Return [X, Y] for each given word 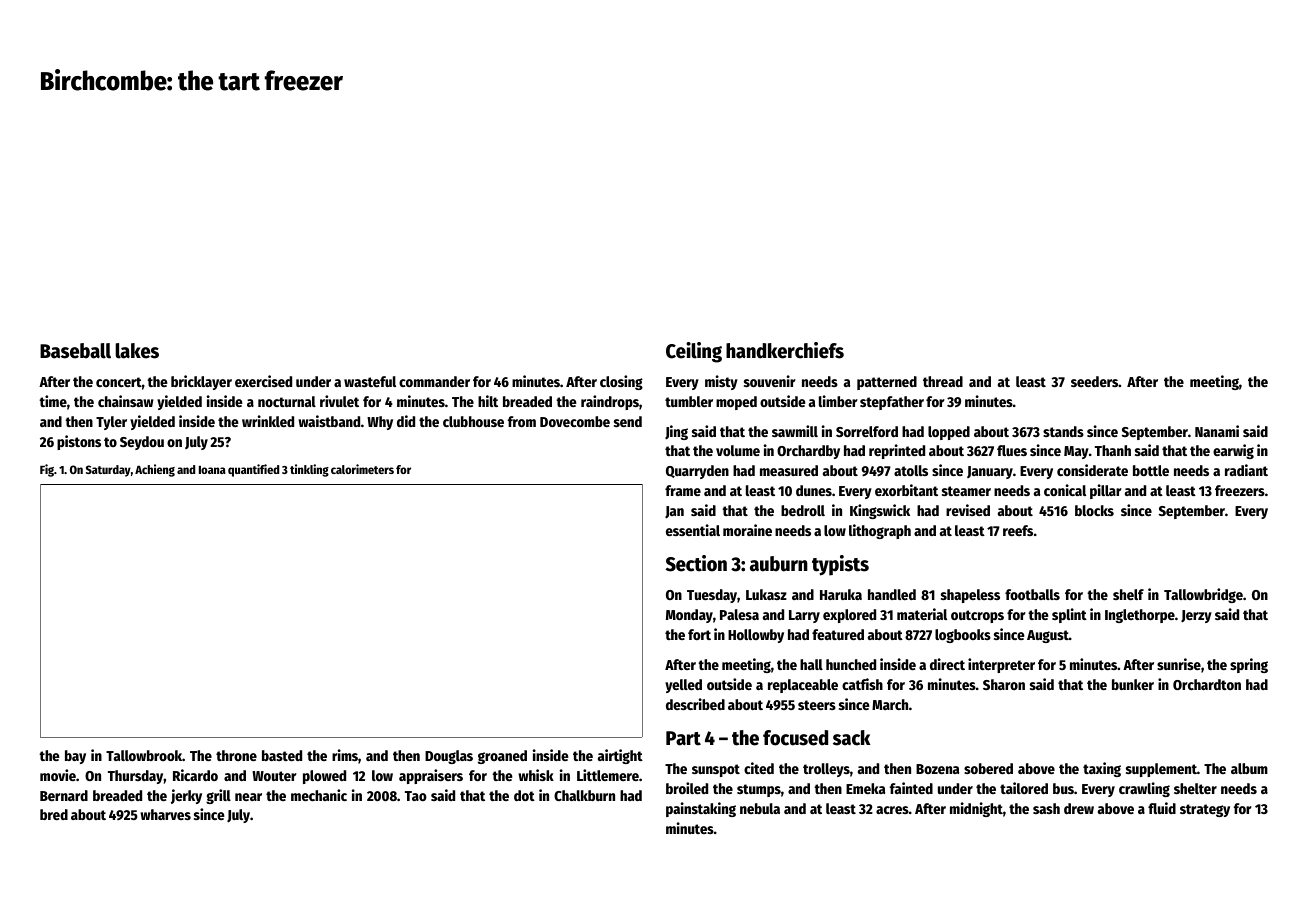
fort [699, 634]
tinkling [309, 470]
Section [696, 563]
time [53, 401]
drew [1079, 808]
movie [58, 775]
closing [621, 382]
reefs [1018, 530]
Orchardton [1207, 684]
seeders [1094, 381]
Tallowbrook [144, 755]
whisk [536, 775]
